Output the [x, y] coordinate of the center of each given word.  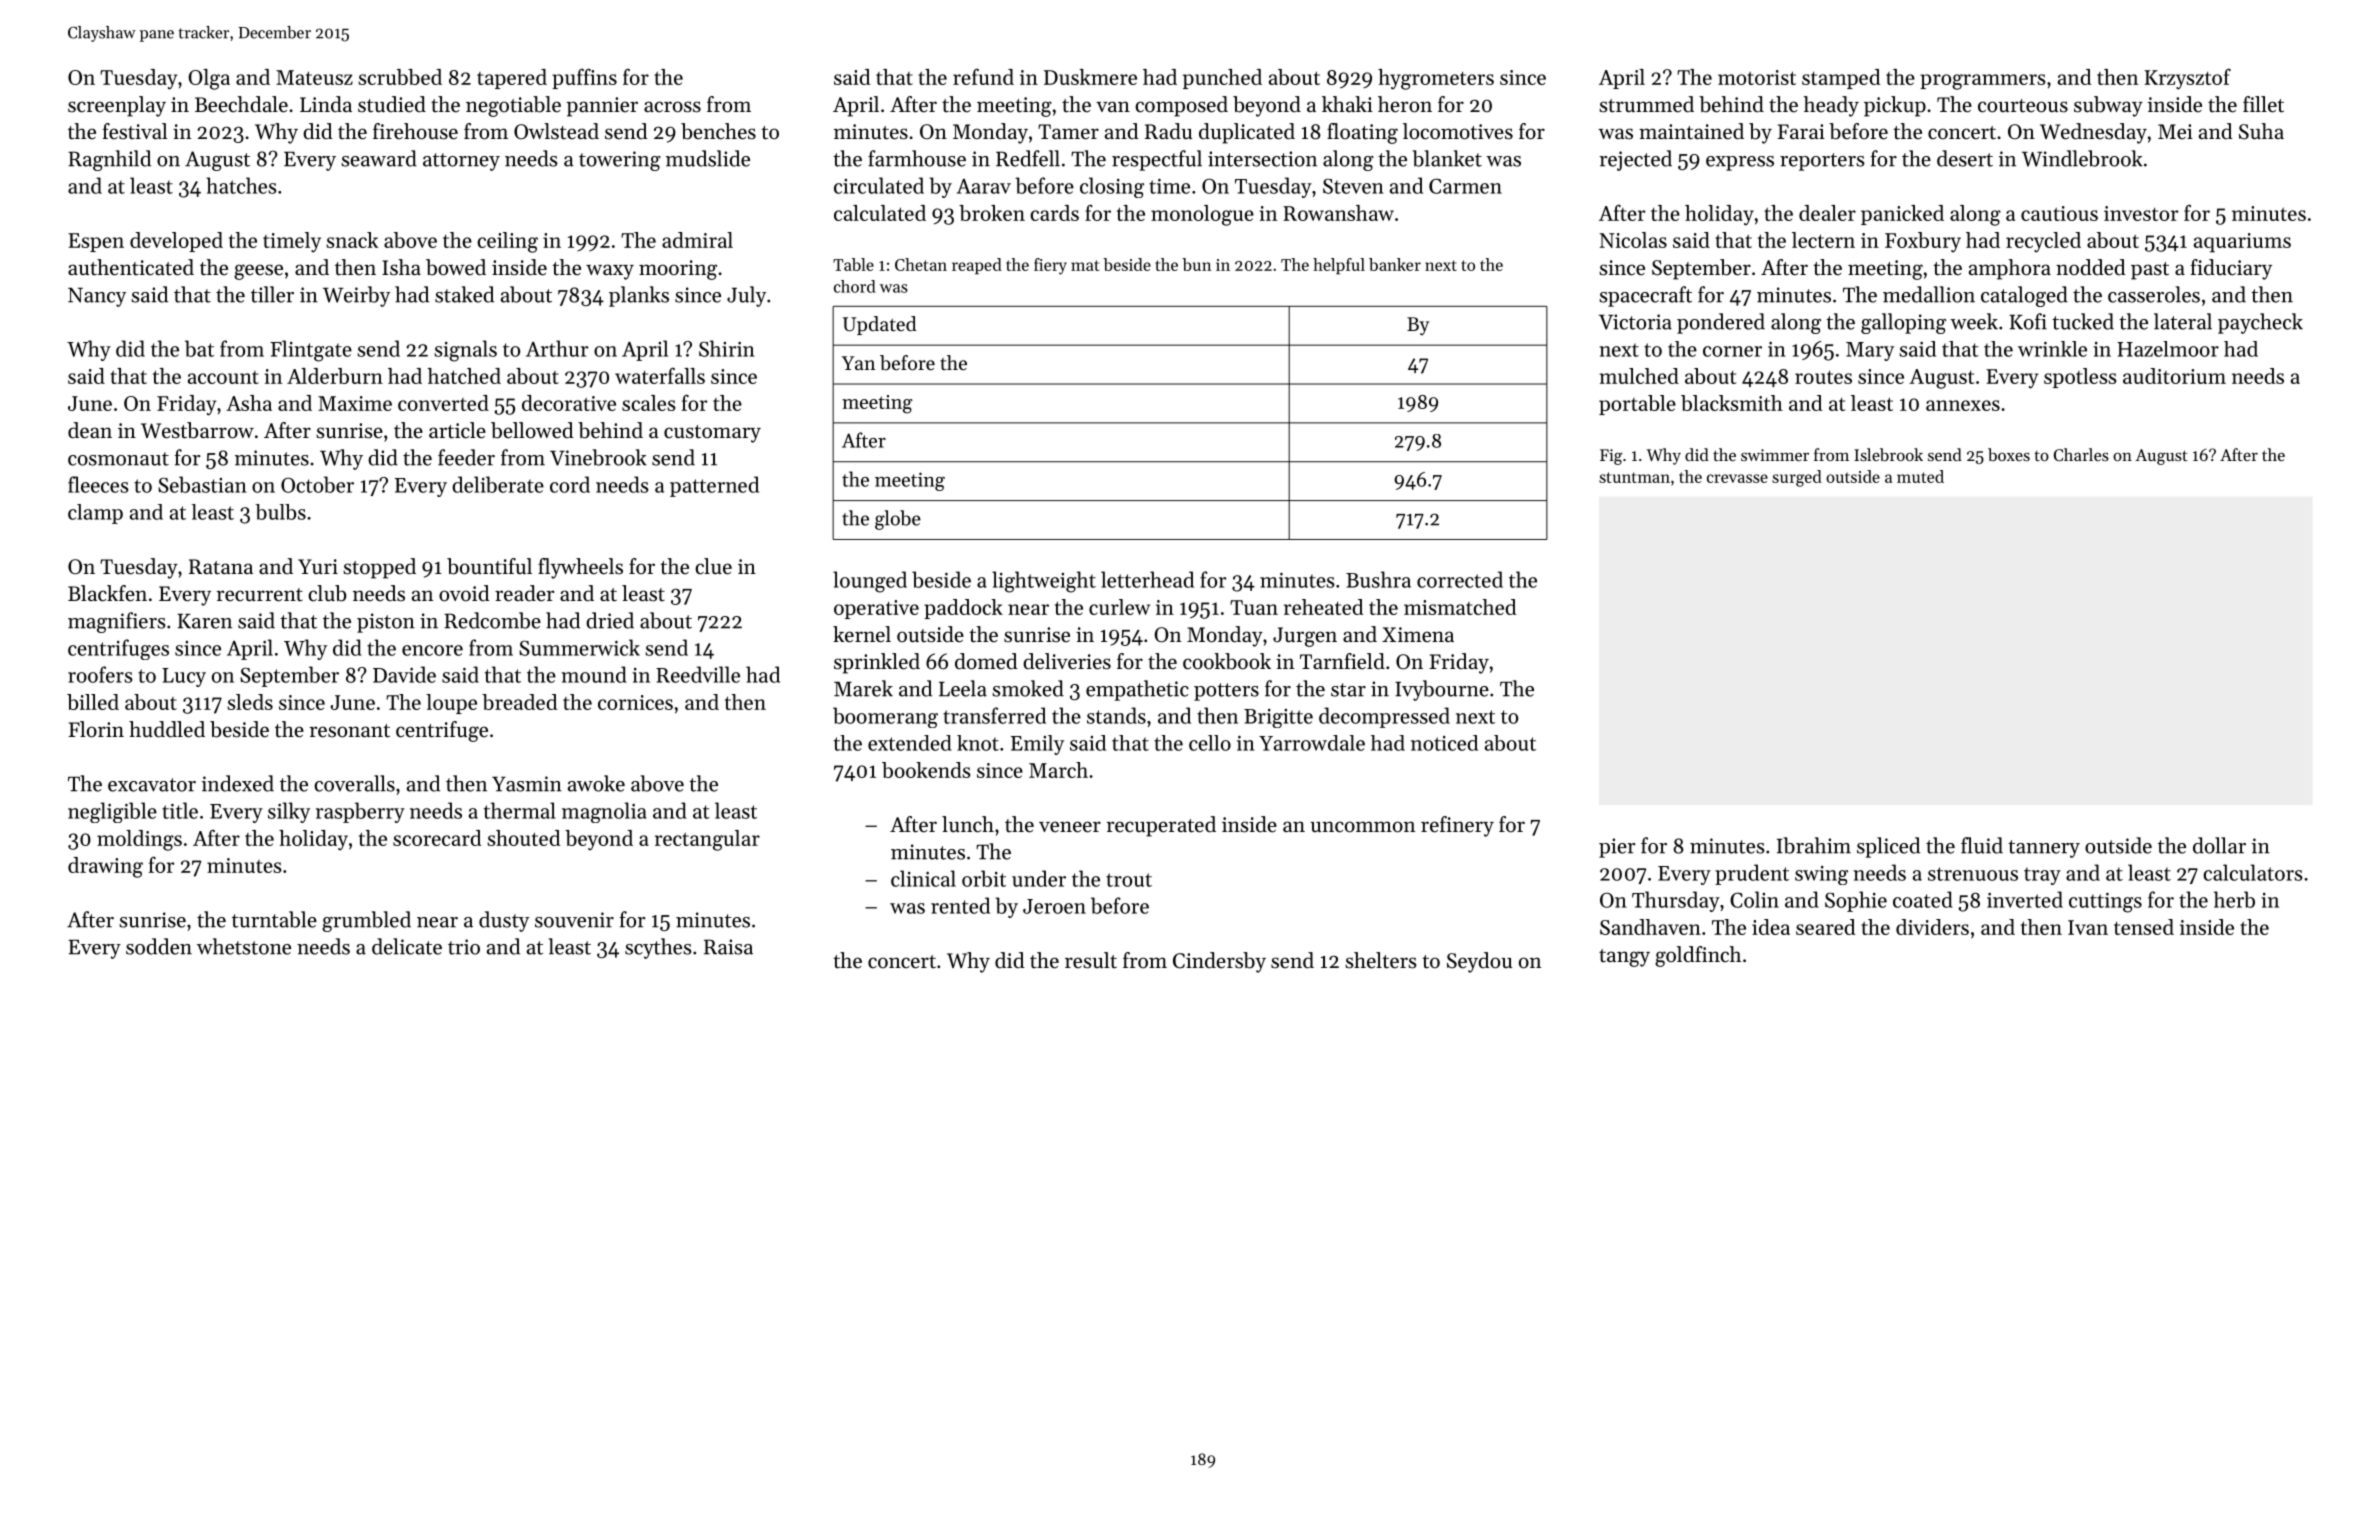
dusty [504, 921]
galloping [1903, 323]
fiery [1050, 266]
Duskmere [1090, 77]
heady [1831, 106]
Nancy [97, 297]
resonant [350, 731]
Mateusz [314, 77]
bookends [926, 770]
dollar [2219, 845]
